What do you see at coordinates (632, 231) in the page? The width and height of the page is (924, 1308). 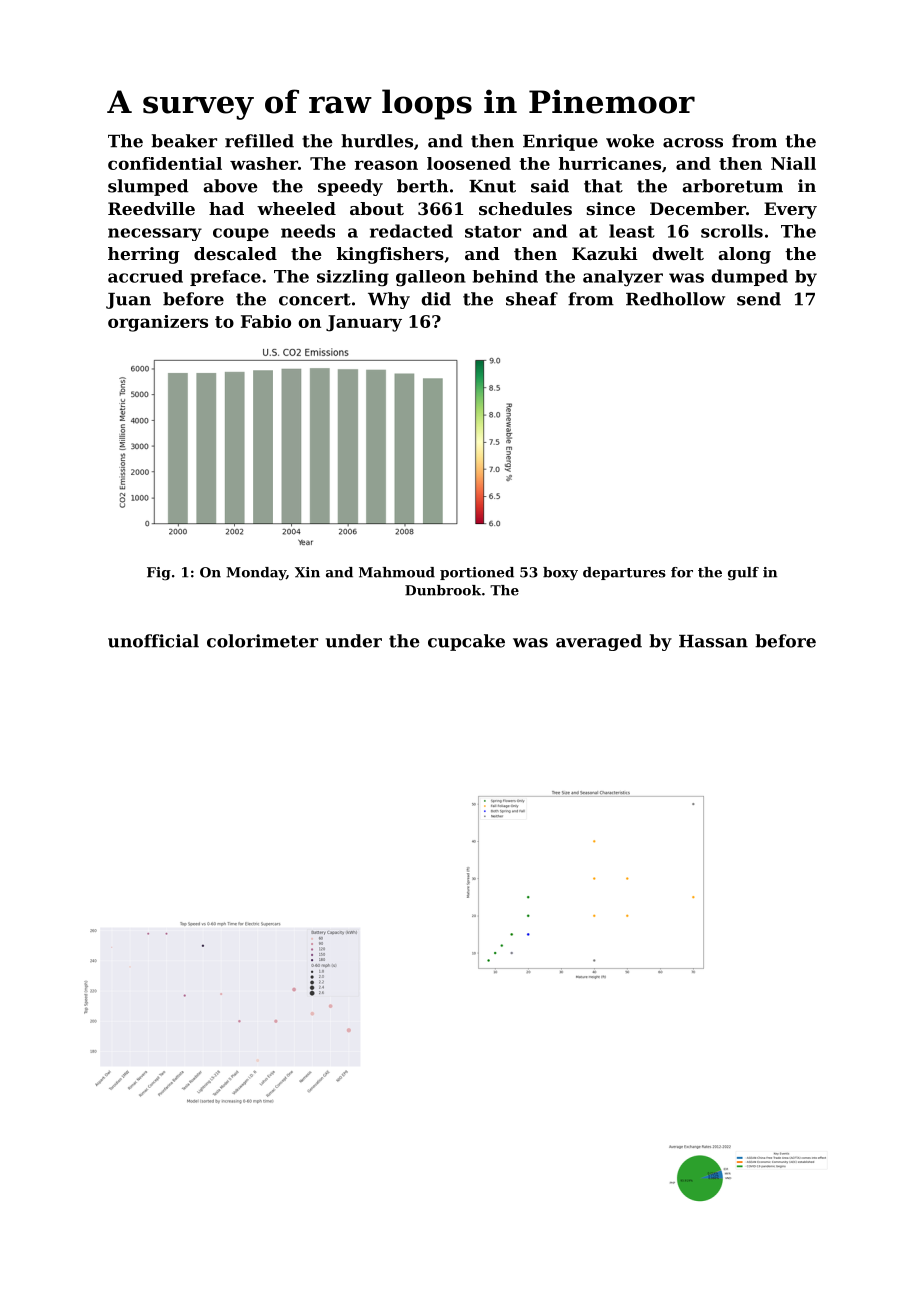 I see `least` at bounding box center [632, 231].
